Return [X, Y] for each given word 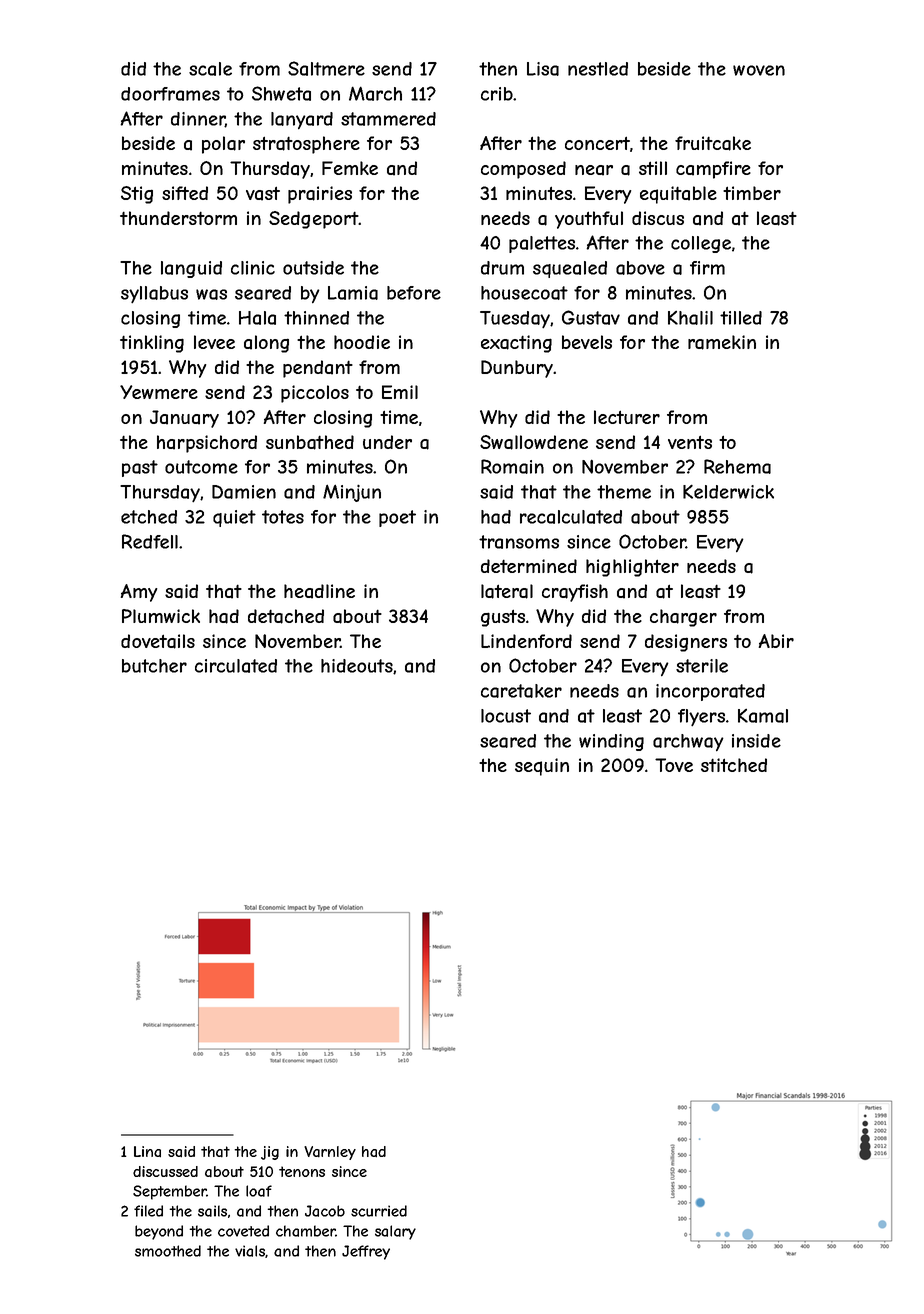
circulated [236, 666]
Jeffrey [366, 1252]
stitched [734, 765]
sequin [542, 767]
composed [523, 170]
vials [250, 1251]
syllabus [154, 295]
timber [752, 193]
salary [395, 1232]
